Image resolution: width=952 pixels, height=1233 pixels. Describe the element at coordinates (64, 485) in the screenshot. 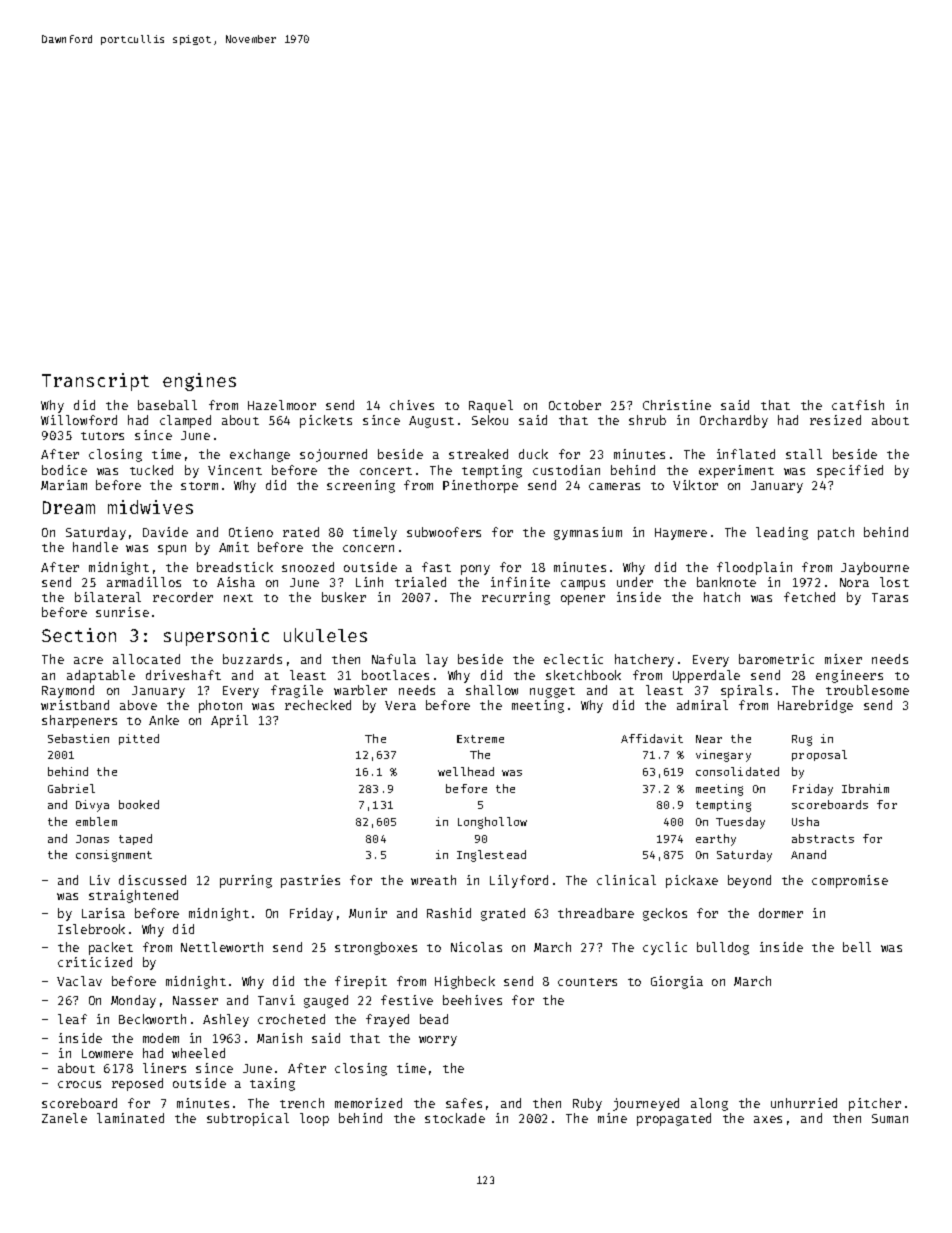

I see `Mariam` at that location.
